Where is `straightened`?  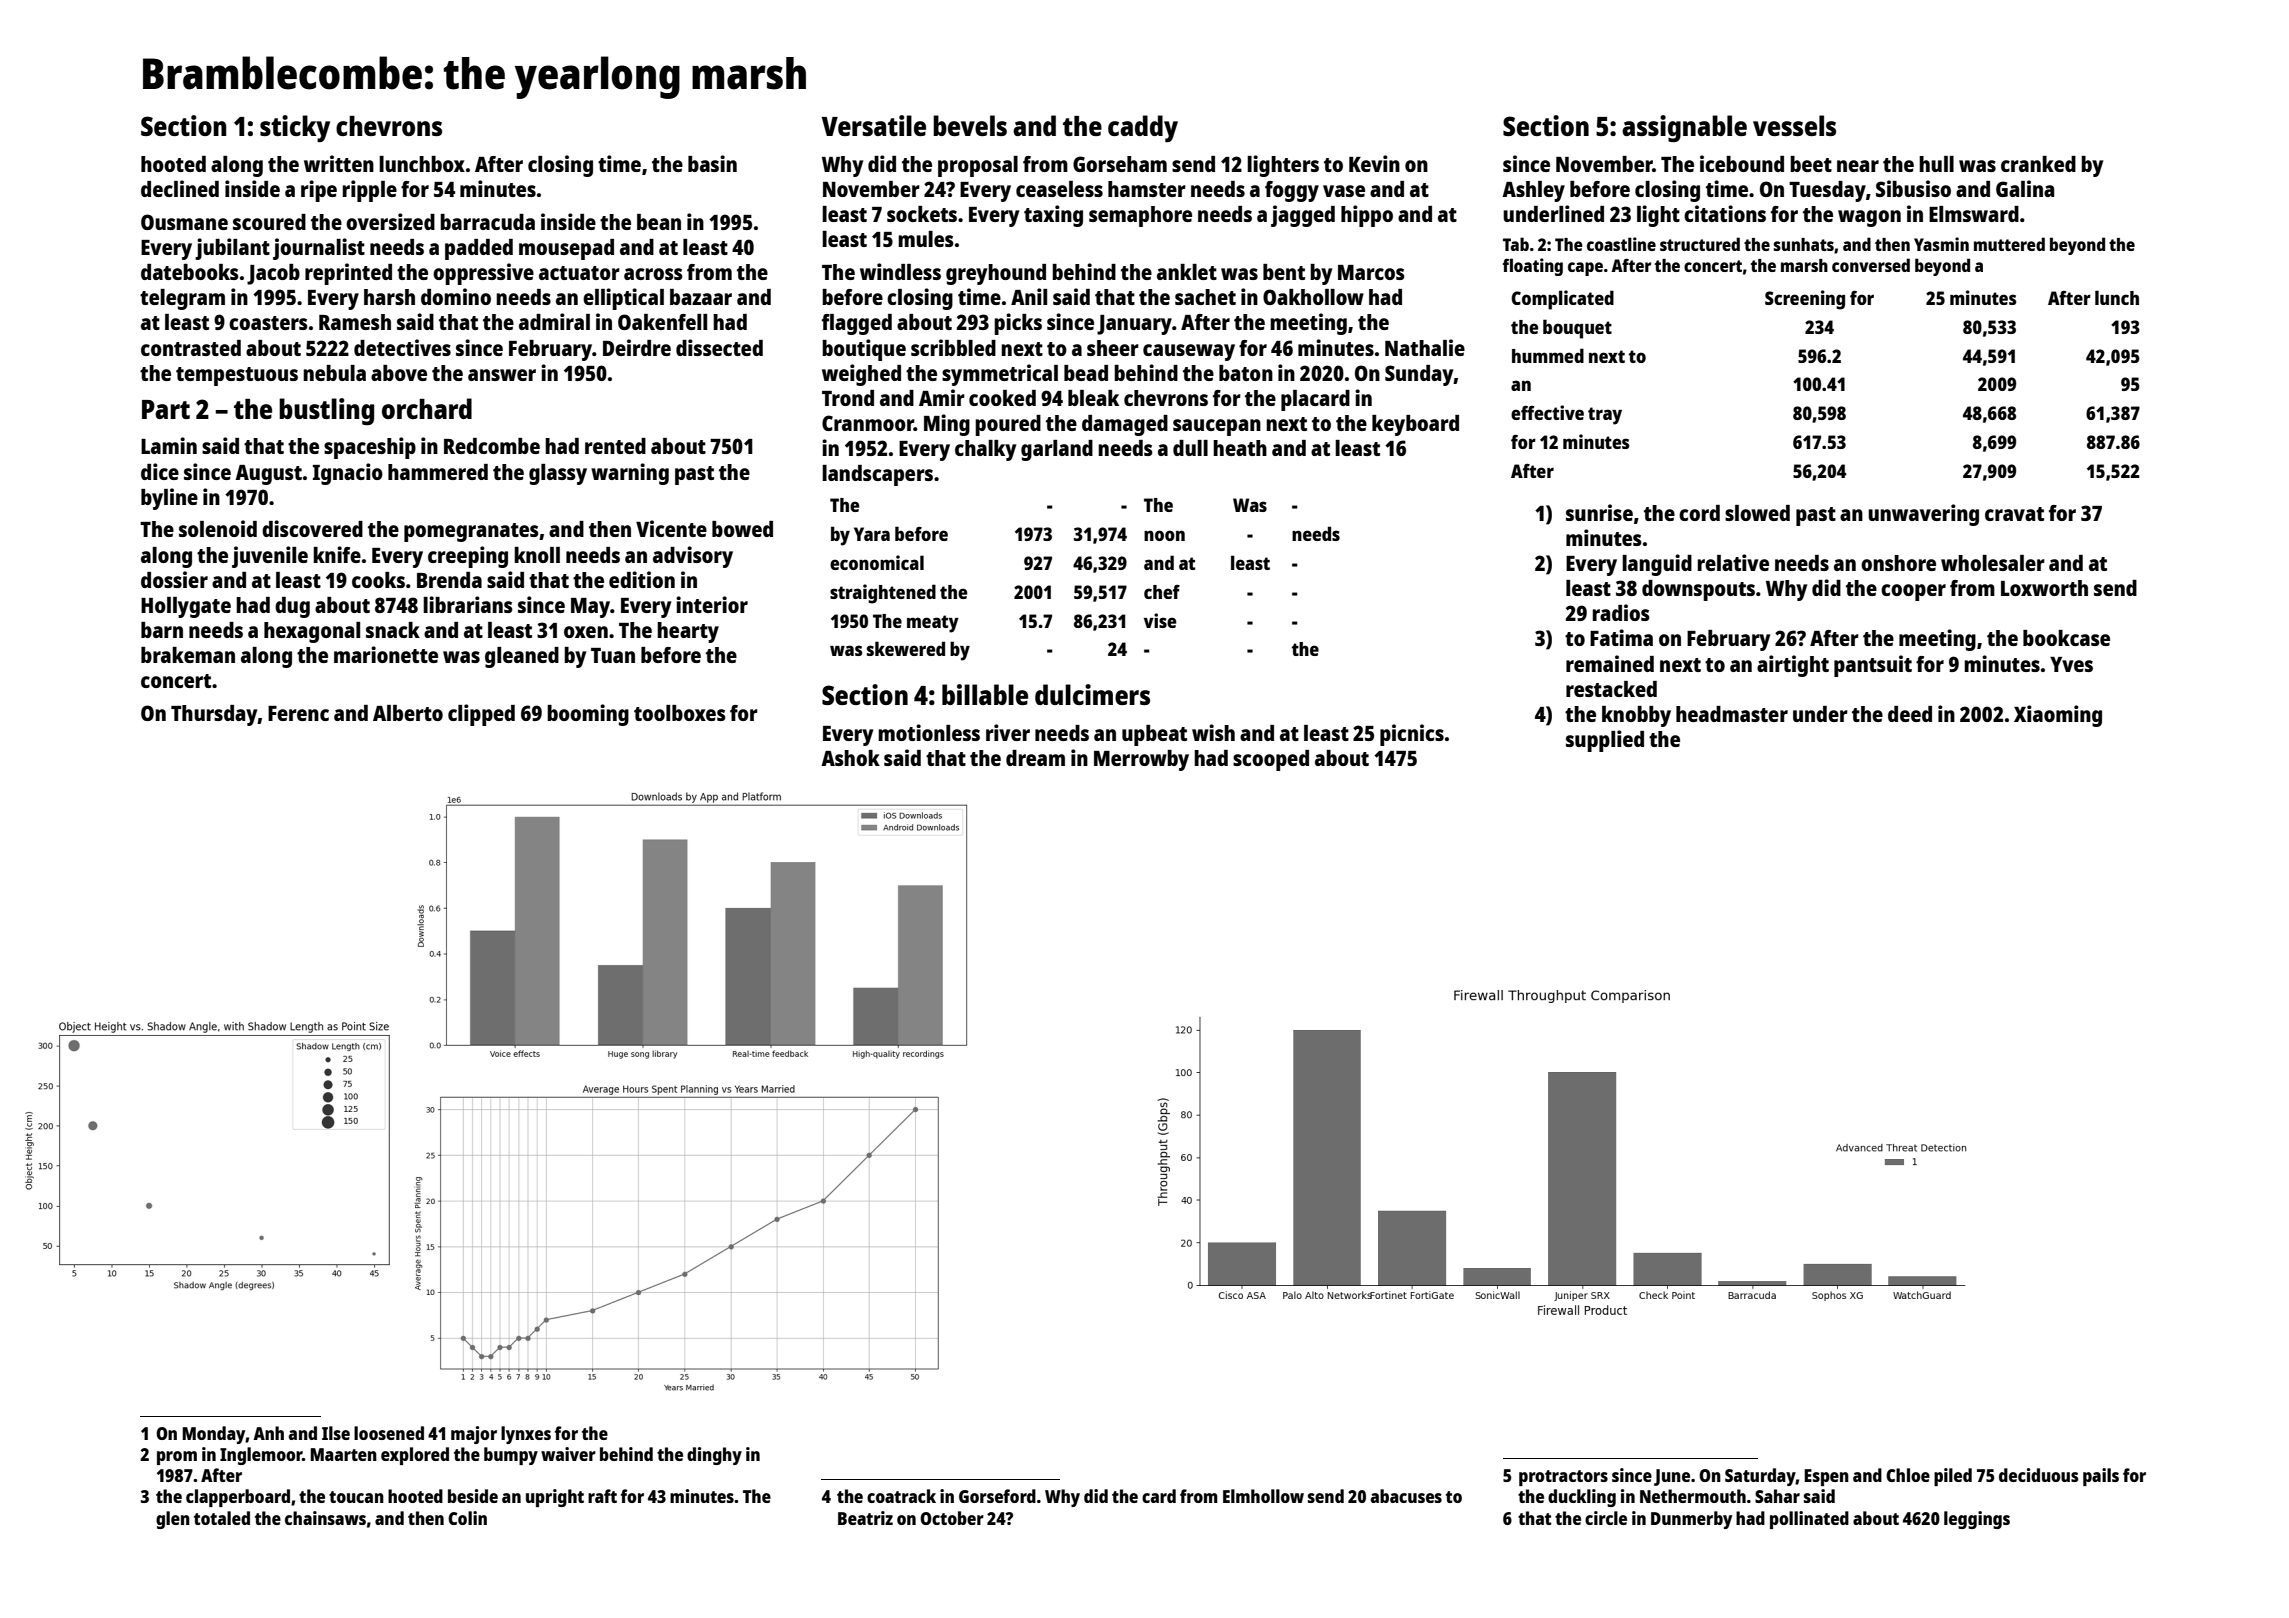 straightened is located at coordinates (883, 594).
